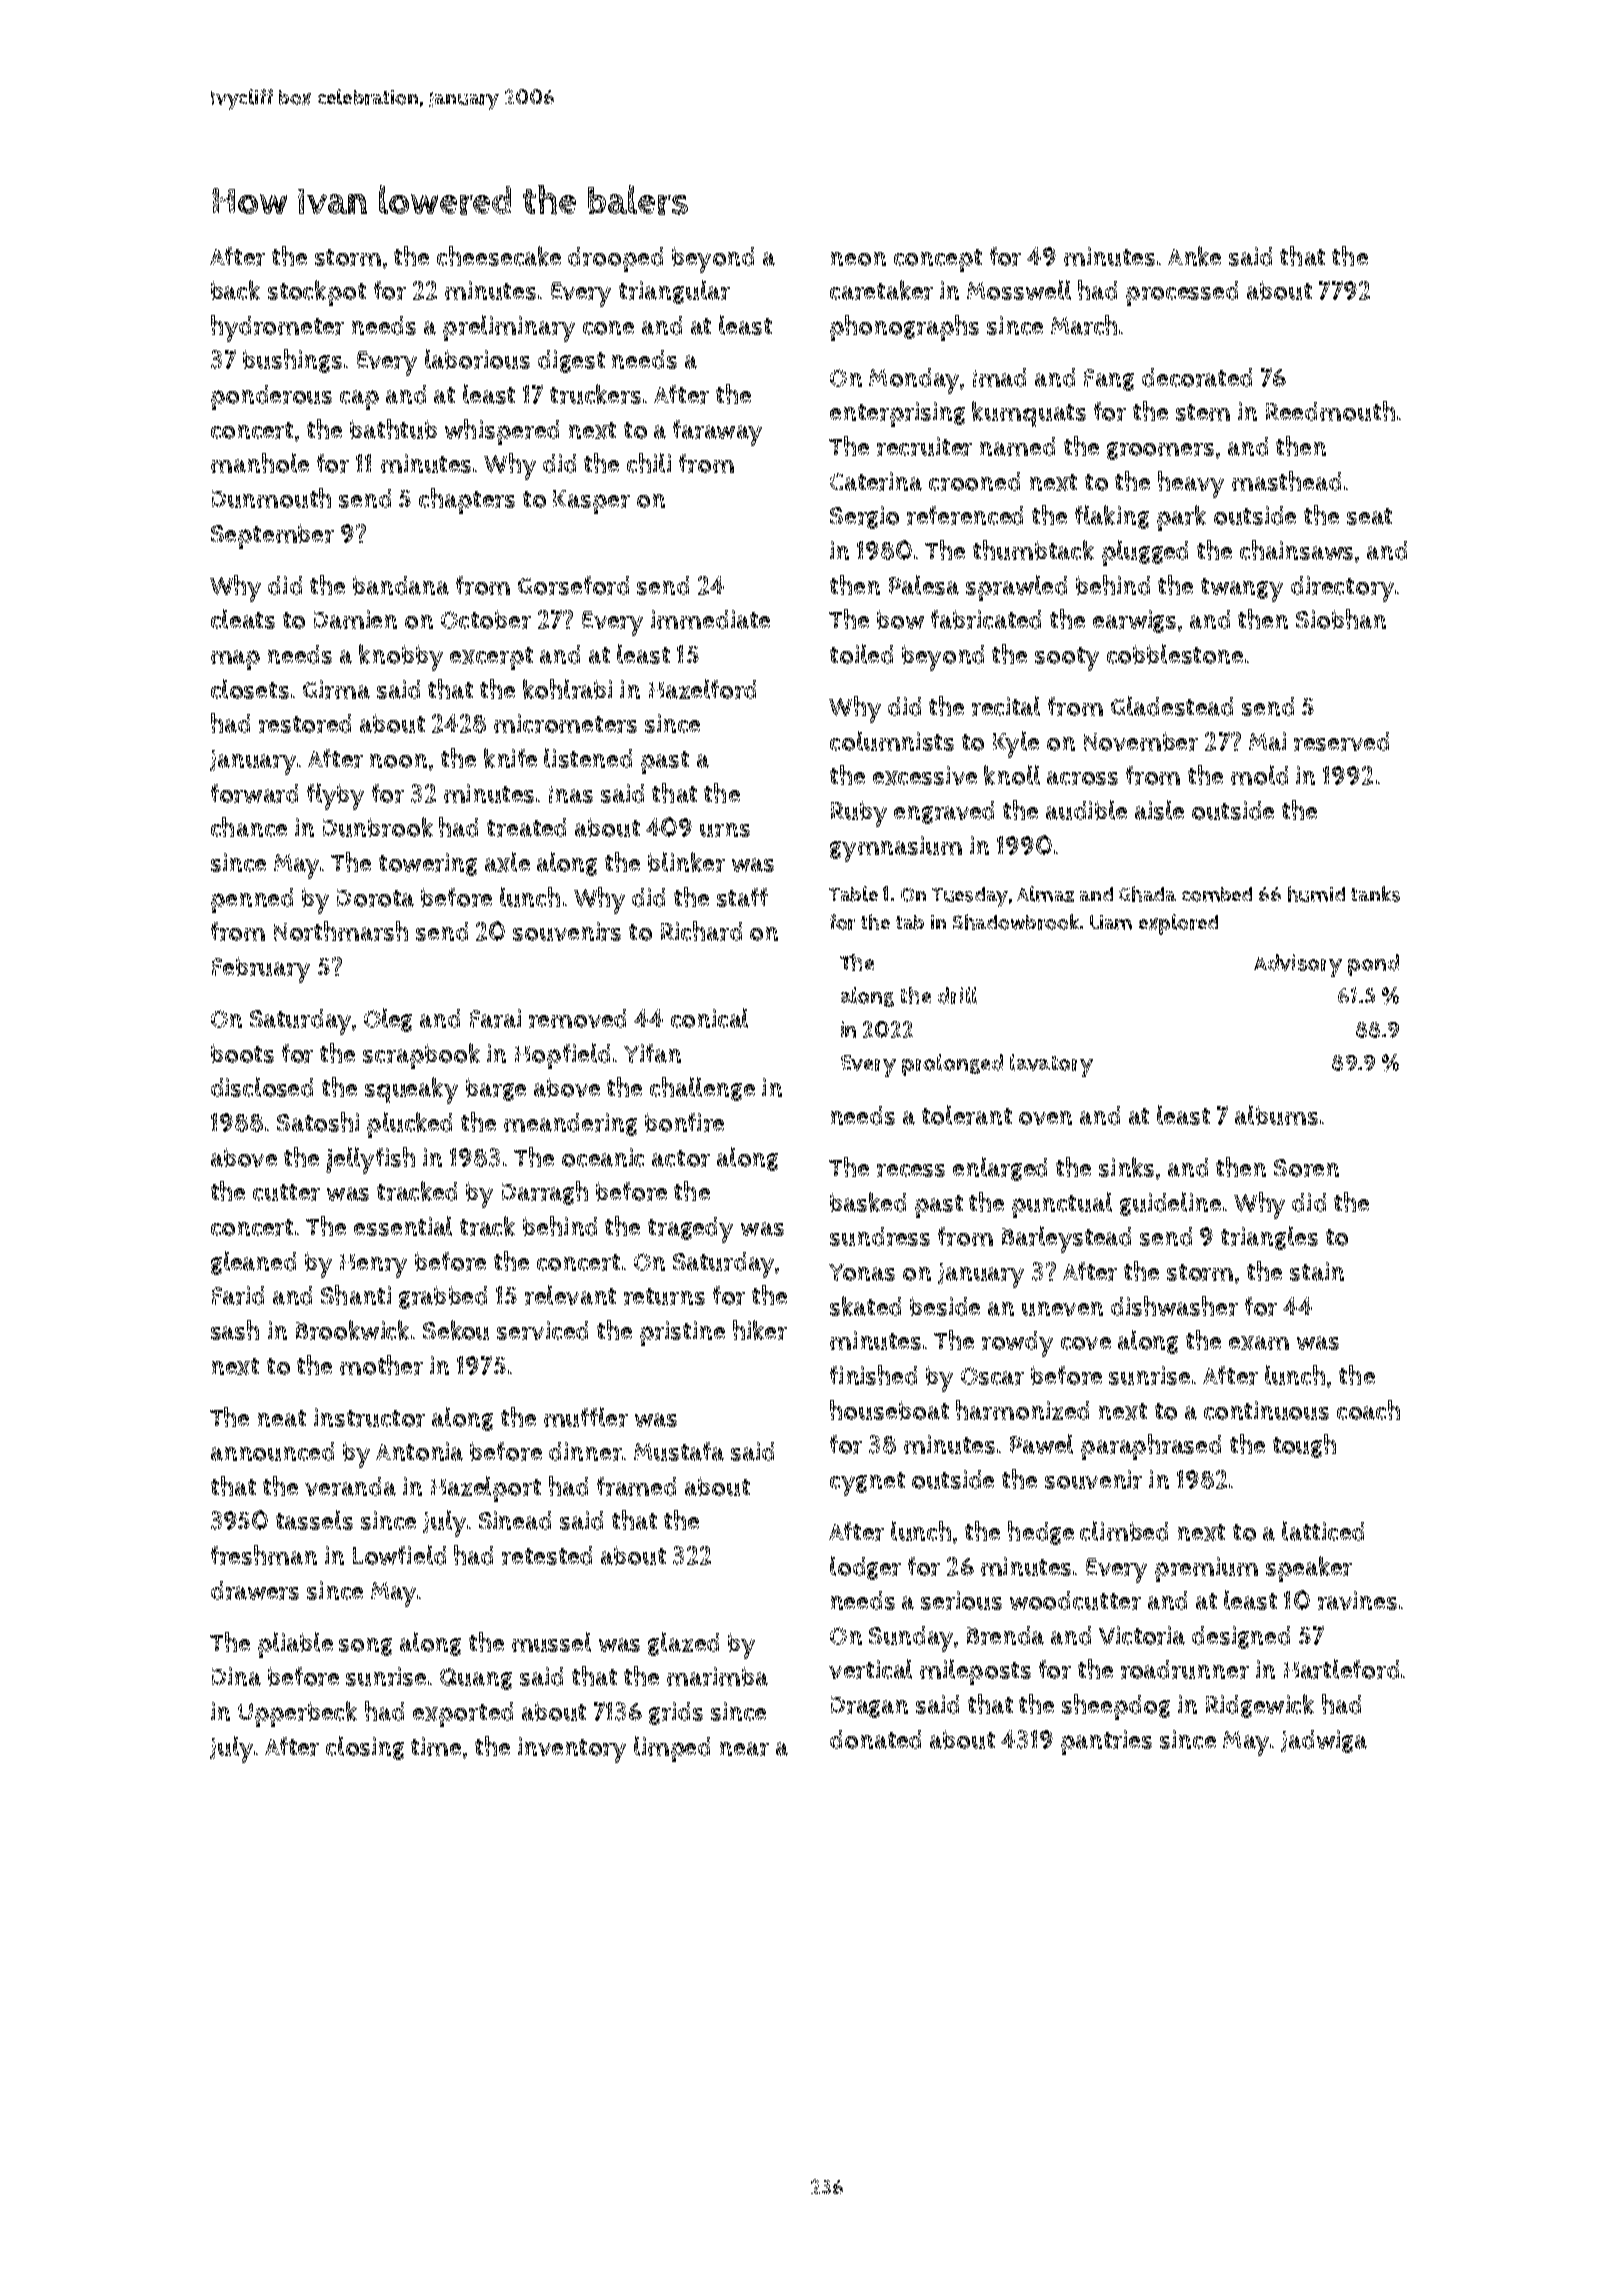 Image resolution: width=1620 pixels, height=2292 pixels. Describe the element at coordinates (615, 259) in the screenshot. I see `drooped` at that location.
